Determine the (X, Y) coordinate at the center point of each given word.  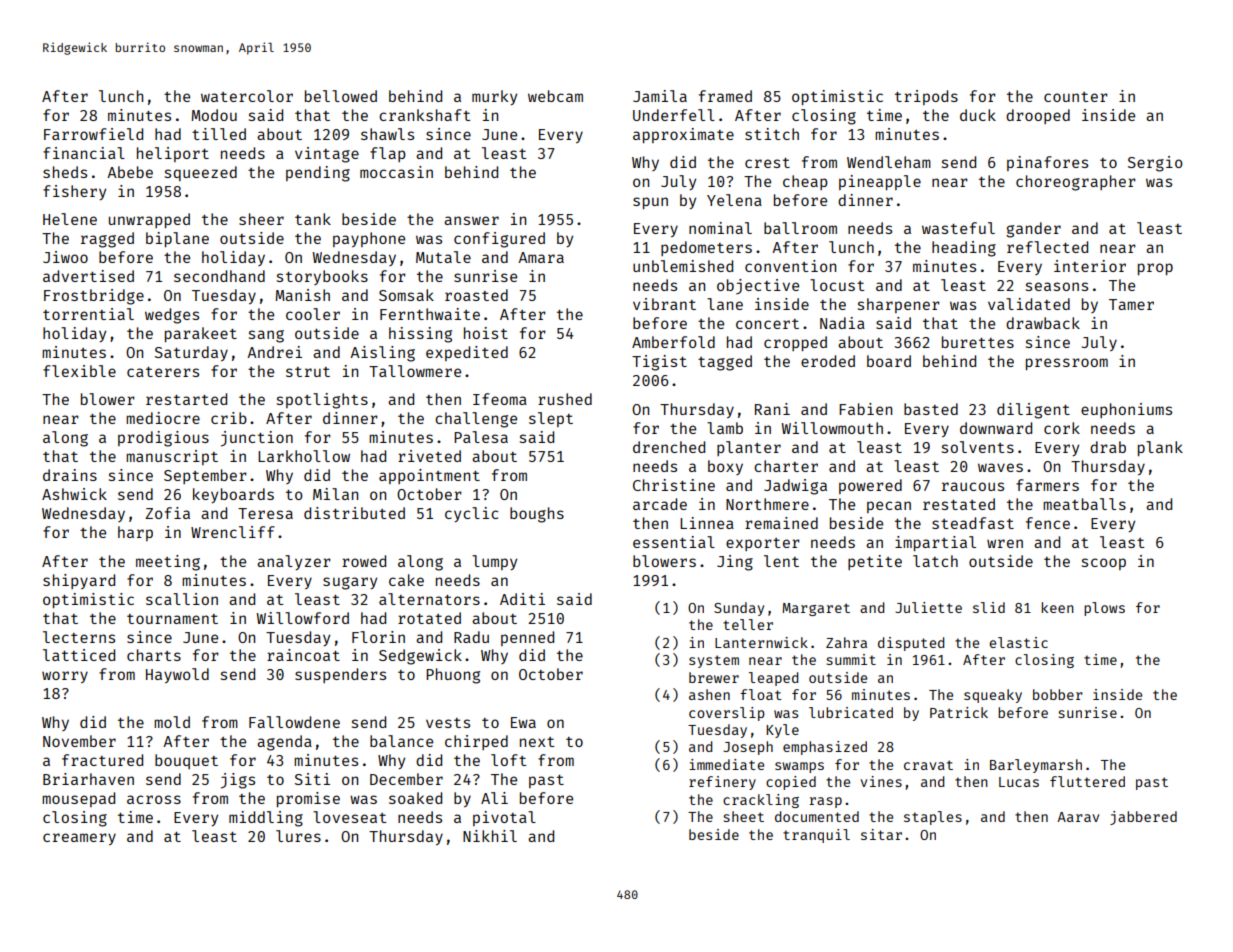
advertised (88, 276)
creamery (79, 839)
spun (650, 203)
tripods (926, 97)
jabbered (1143, 818)
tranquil (816, 836)
